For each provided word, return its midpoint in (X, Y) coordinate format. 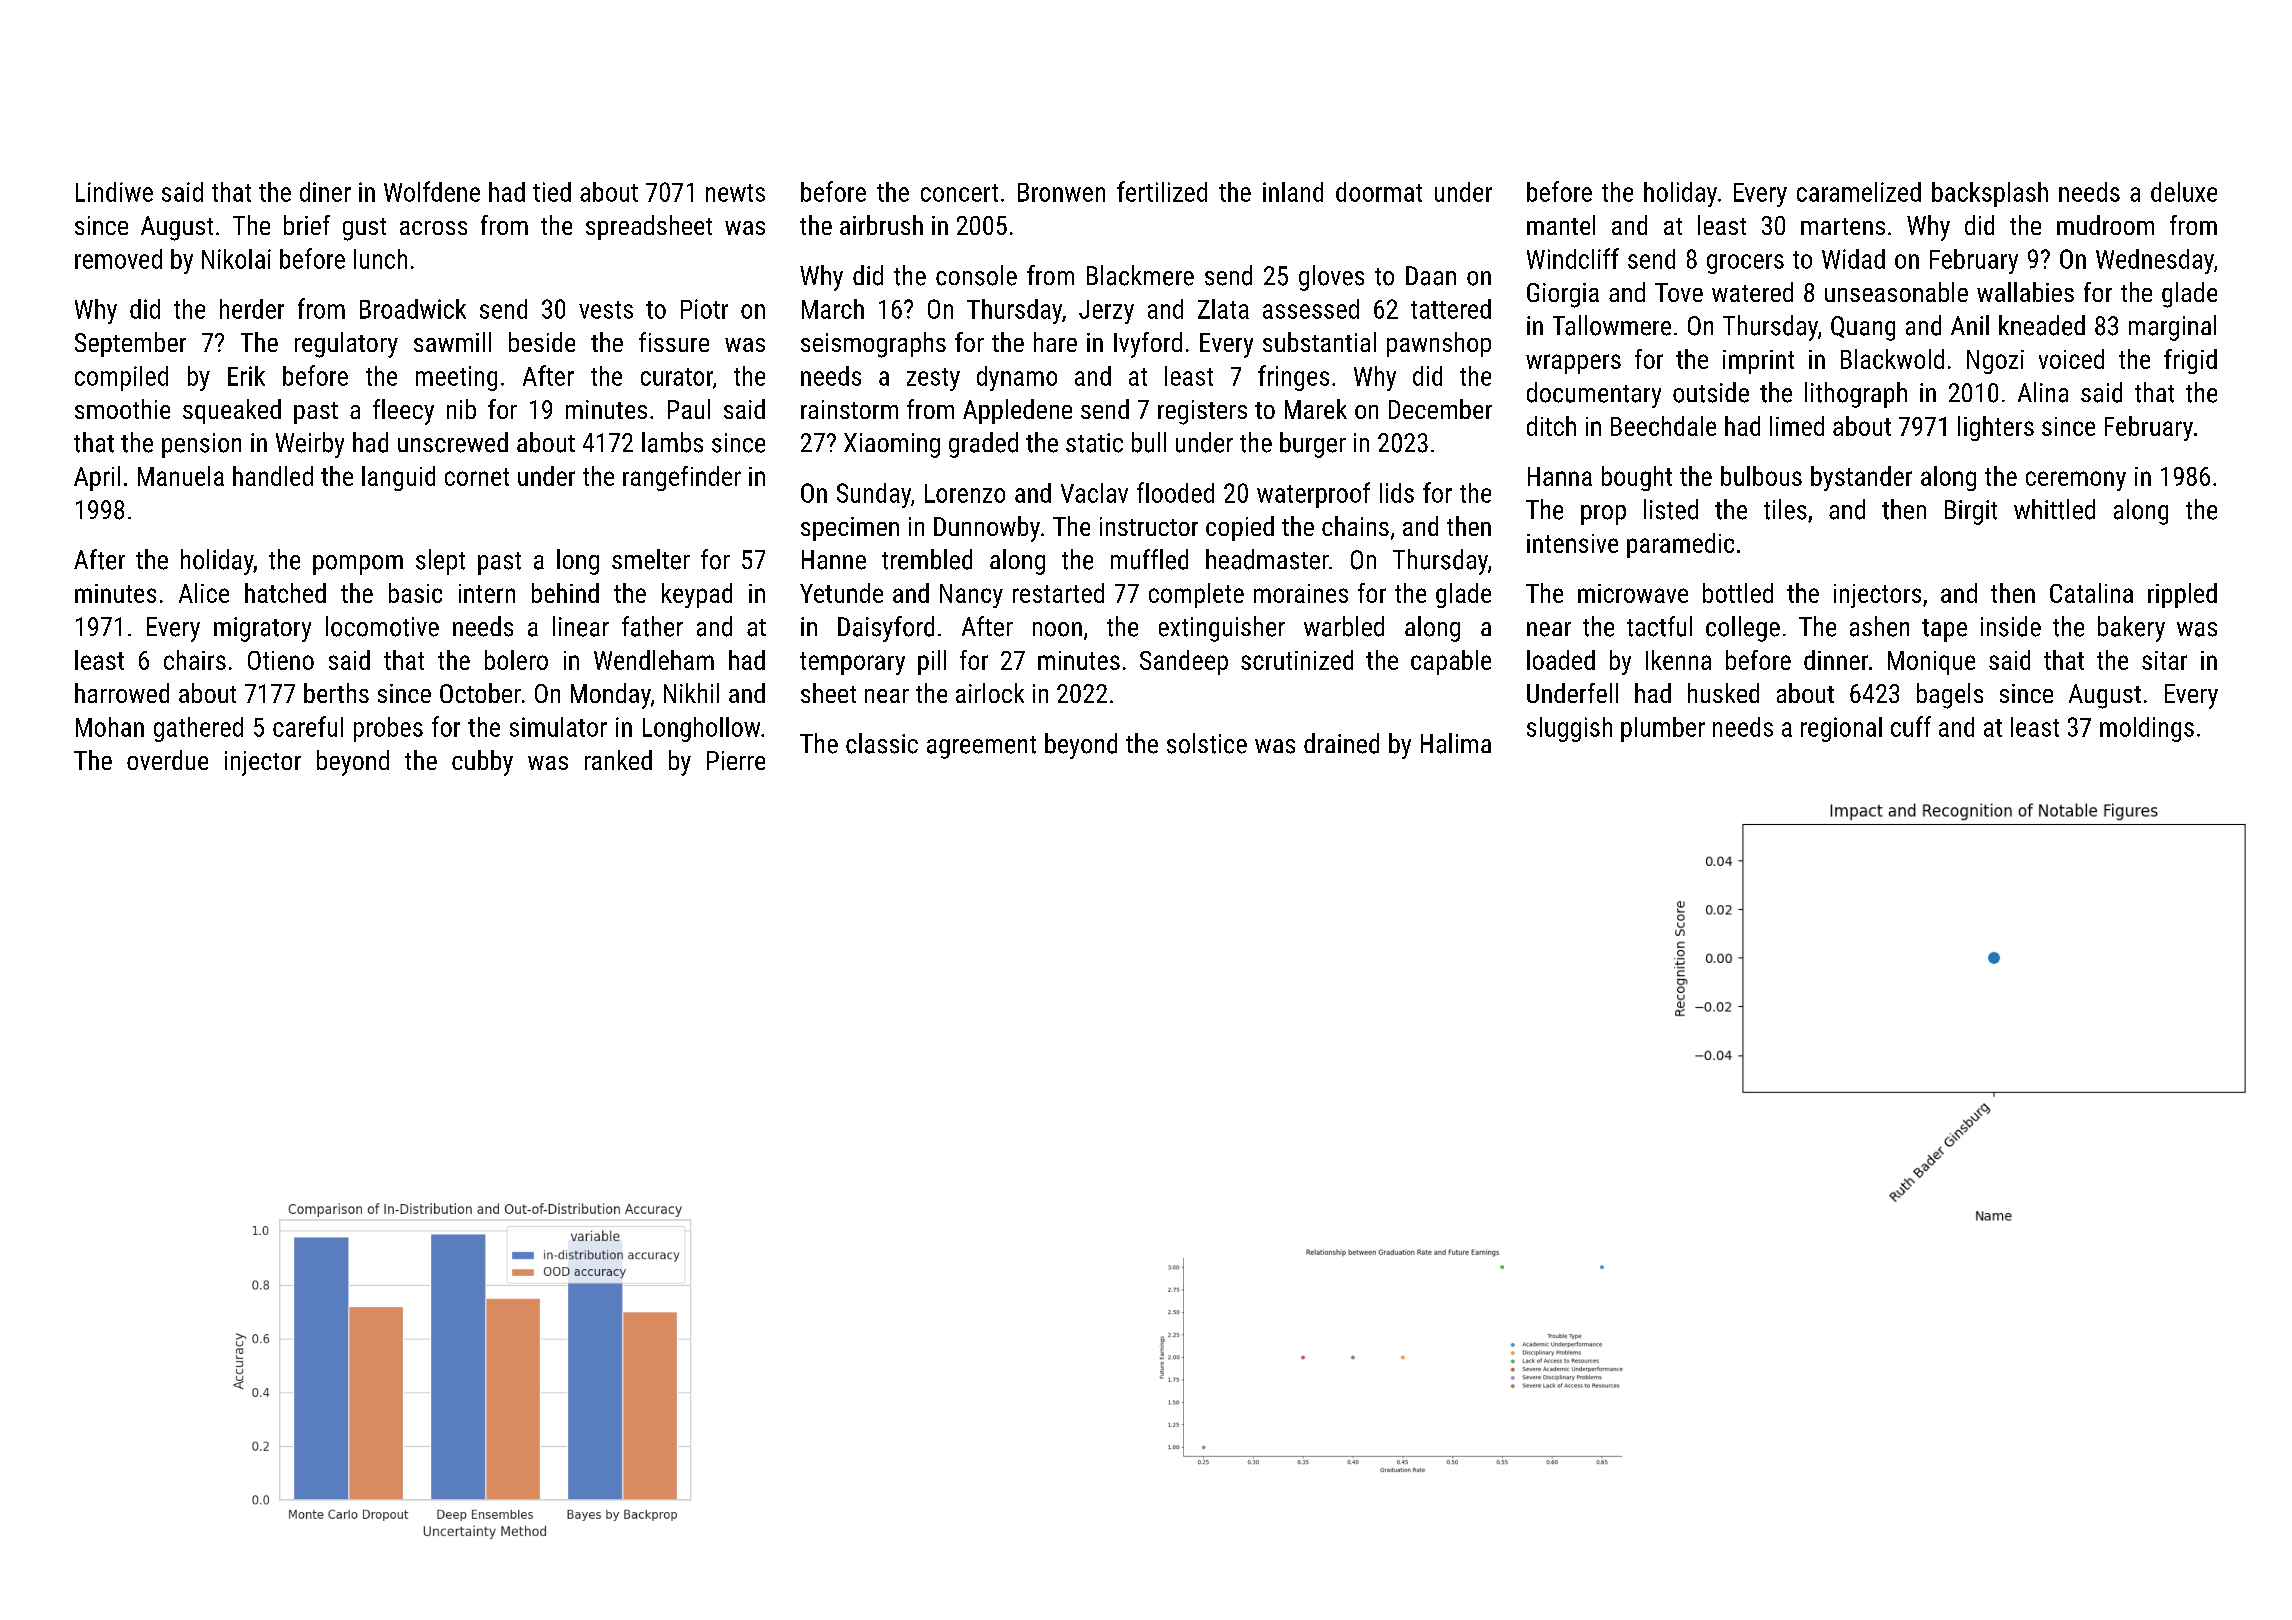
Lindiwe (114, 192)
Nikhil (691, 693)
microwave (1633, 593)
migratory (262, 629)
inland (1293, 192)
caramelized (1859, 192)
